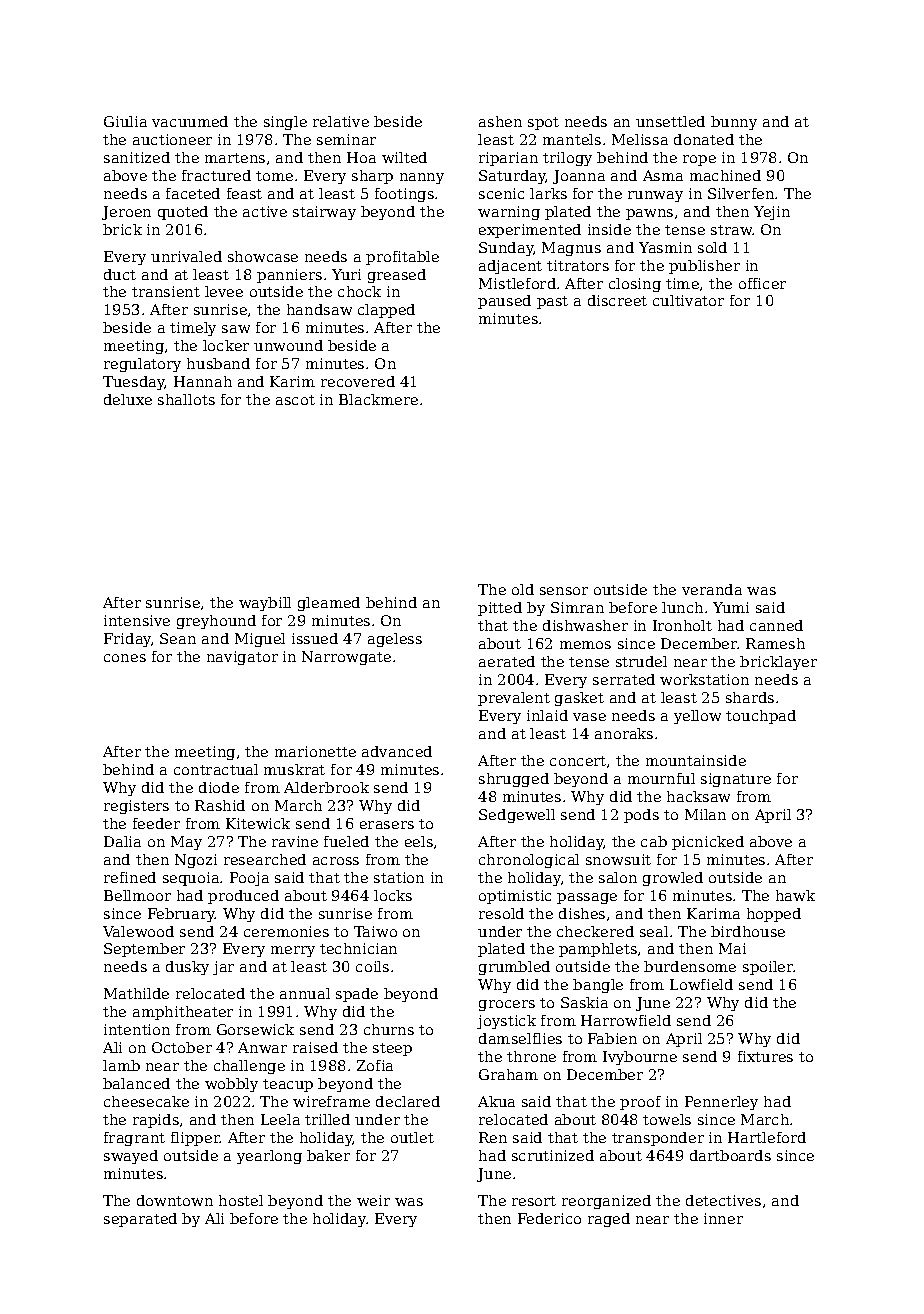  Describe the element at coordinates (136, 807) in the image. I see `registers` at that location.
